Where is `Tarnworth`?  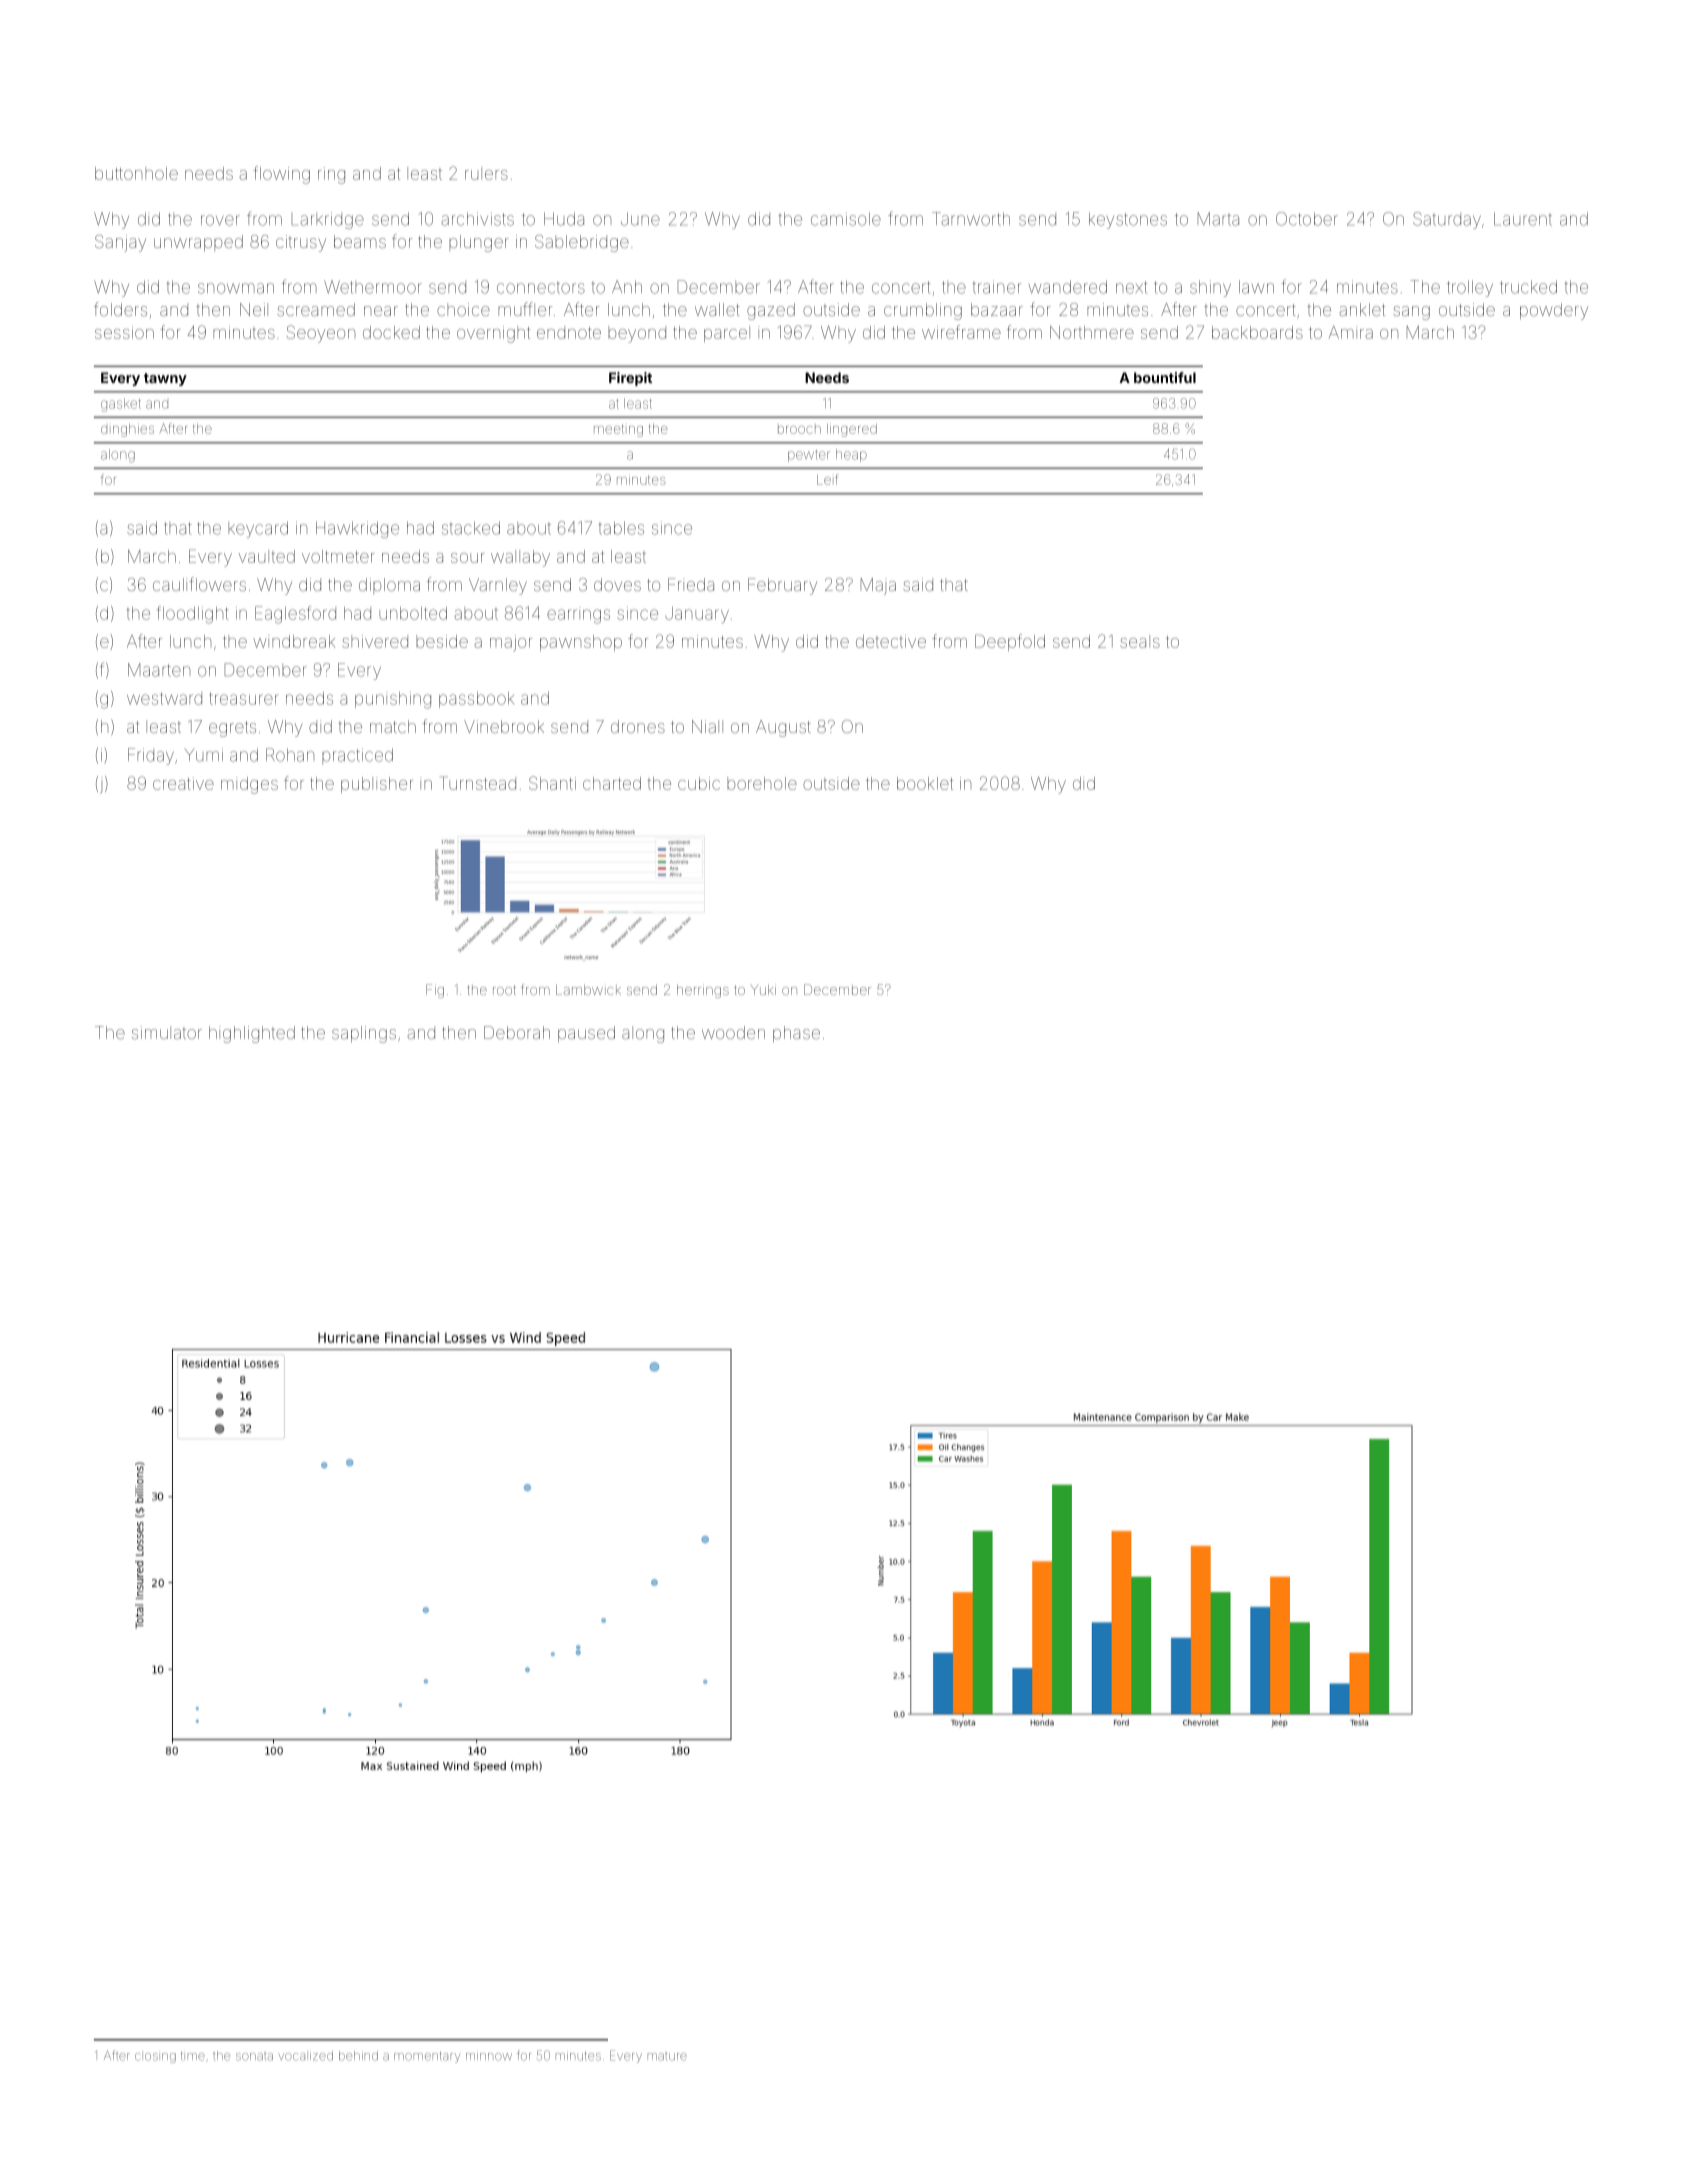
Tarnworth is located at coordinates (971, 219).
